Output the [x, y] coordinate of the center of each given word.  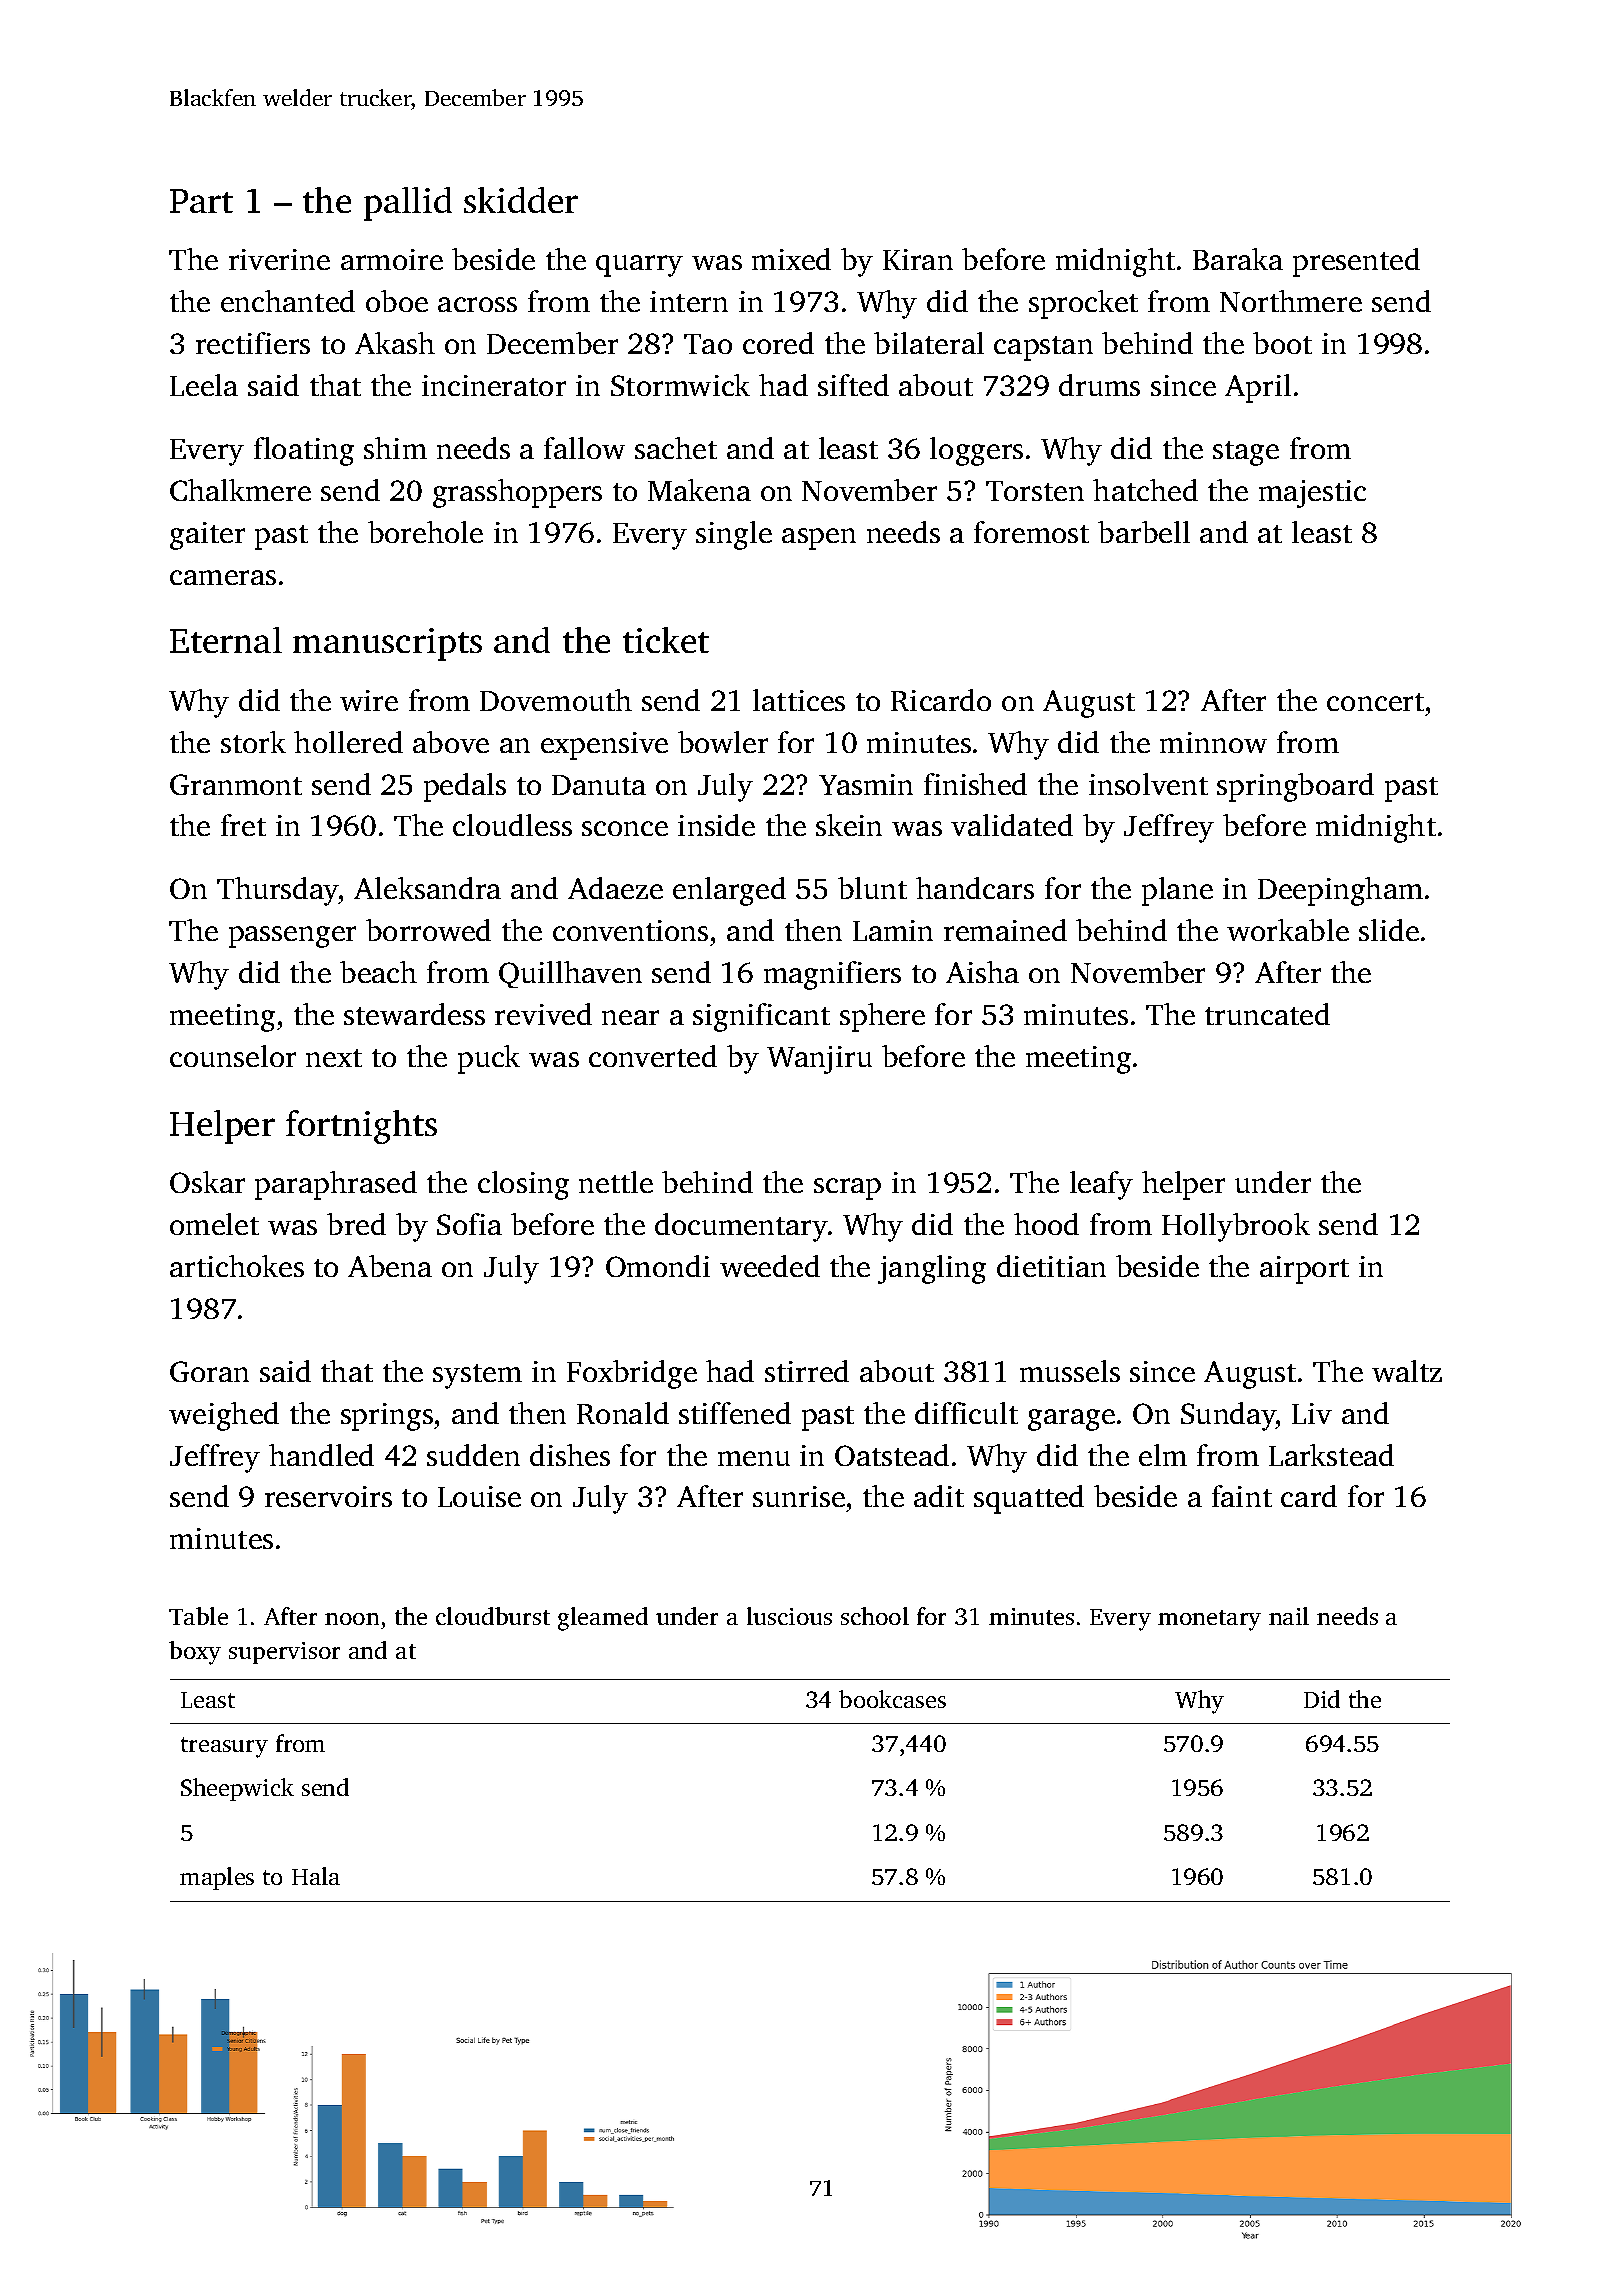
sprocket [1083, 304]
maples [217, 1878]
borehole [425, 532]
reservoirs [328, 1496]
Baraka [1238, 259]
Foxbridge [632, 1374]
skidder [521, 200]
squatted [1029, 1499]
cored [778, 343]
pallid [408, 204]
